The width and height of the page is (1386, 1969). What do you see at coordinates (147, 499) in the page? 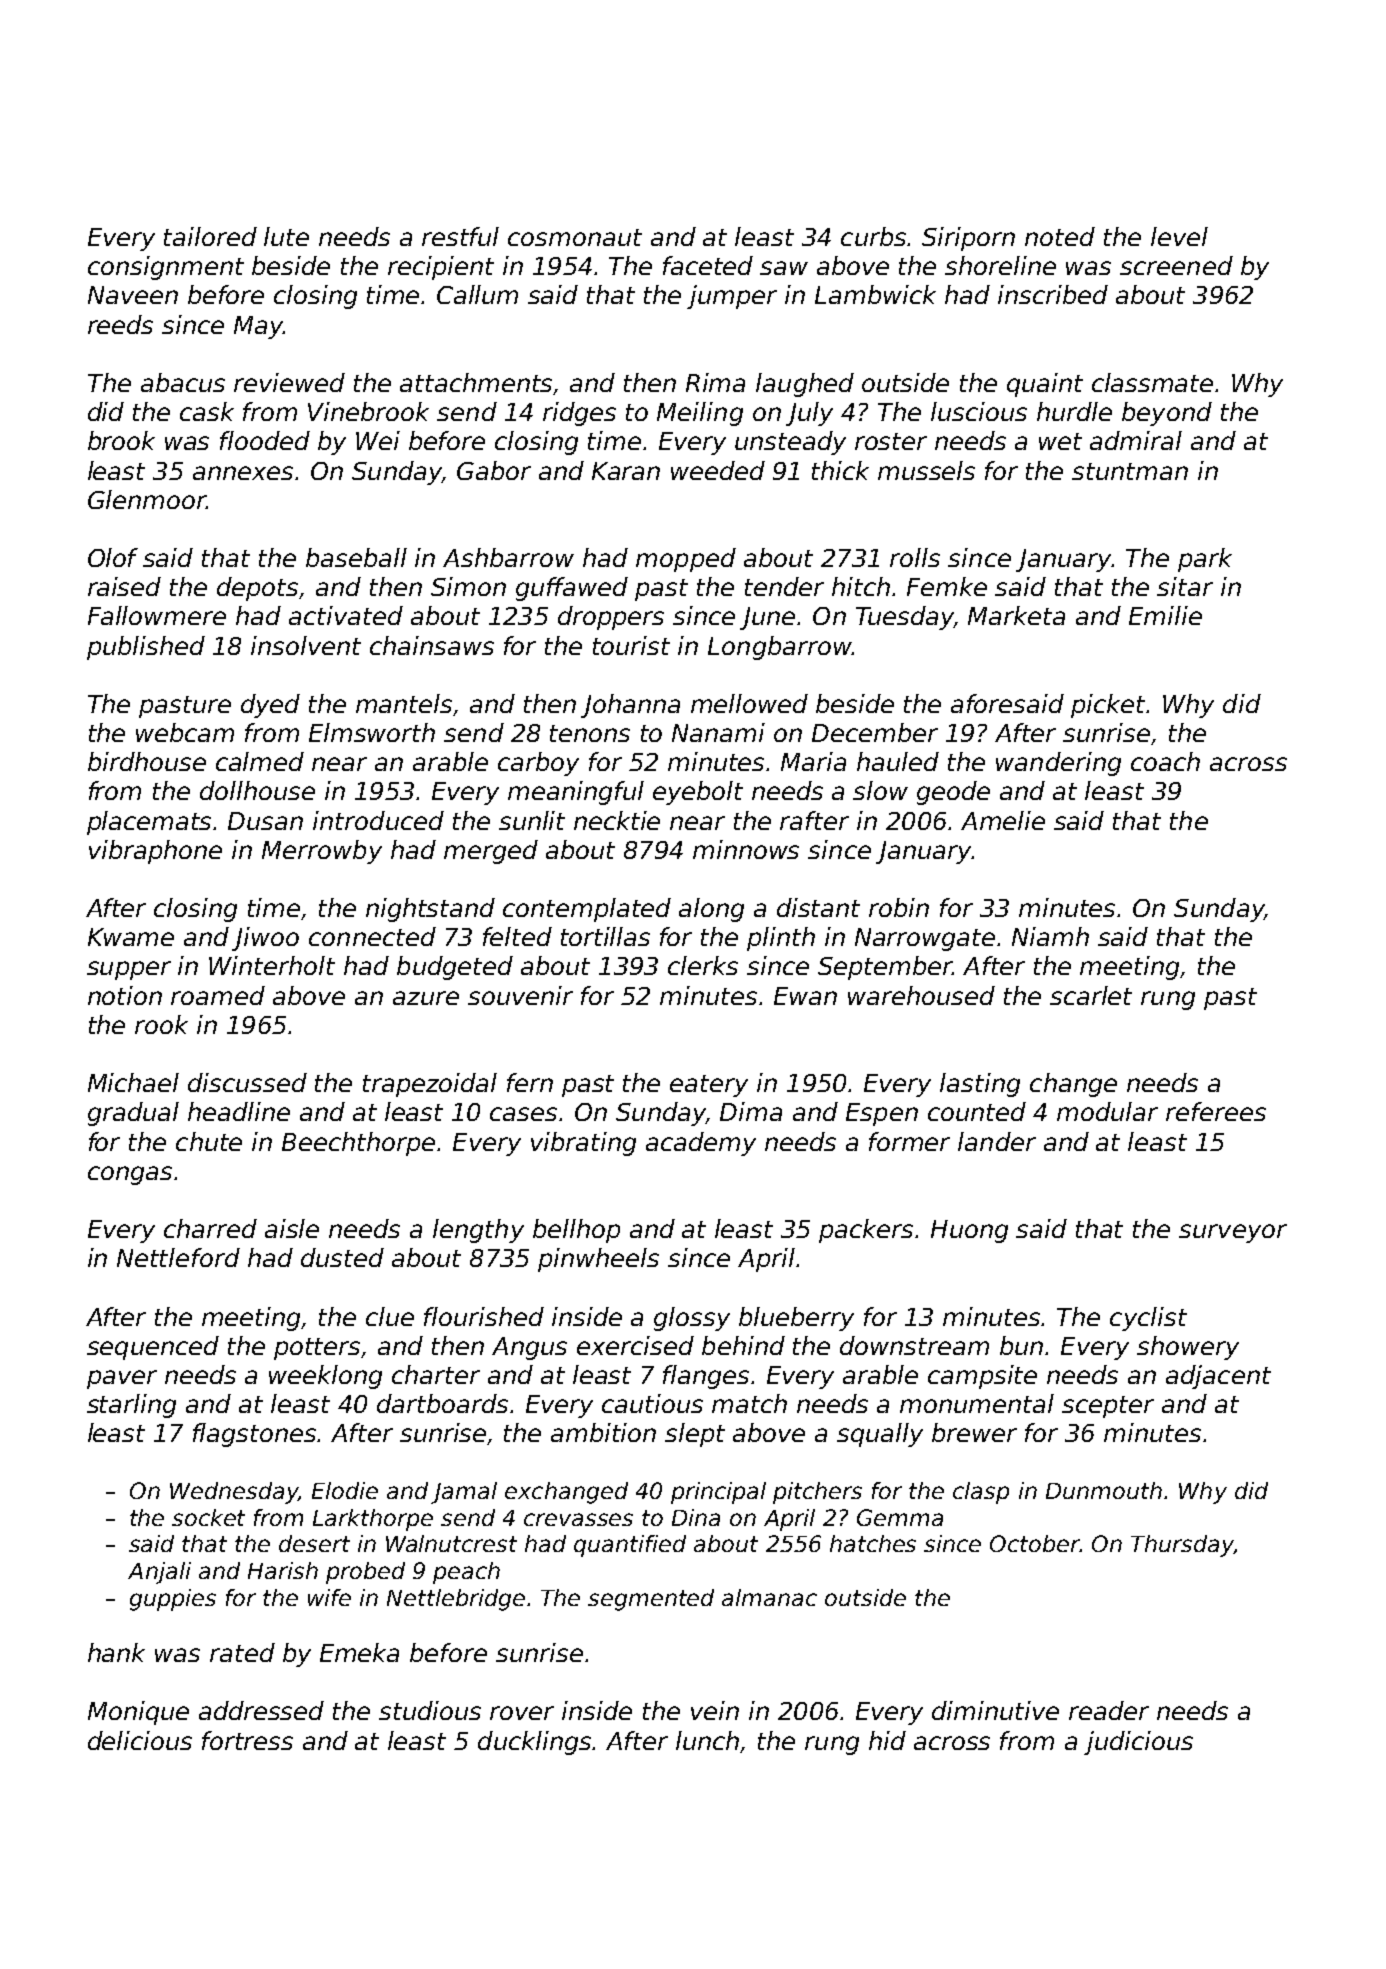
I see `Glenmoor` at bounding box center [147, 499].
